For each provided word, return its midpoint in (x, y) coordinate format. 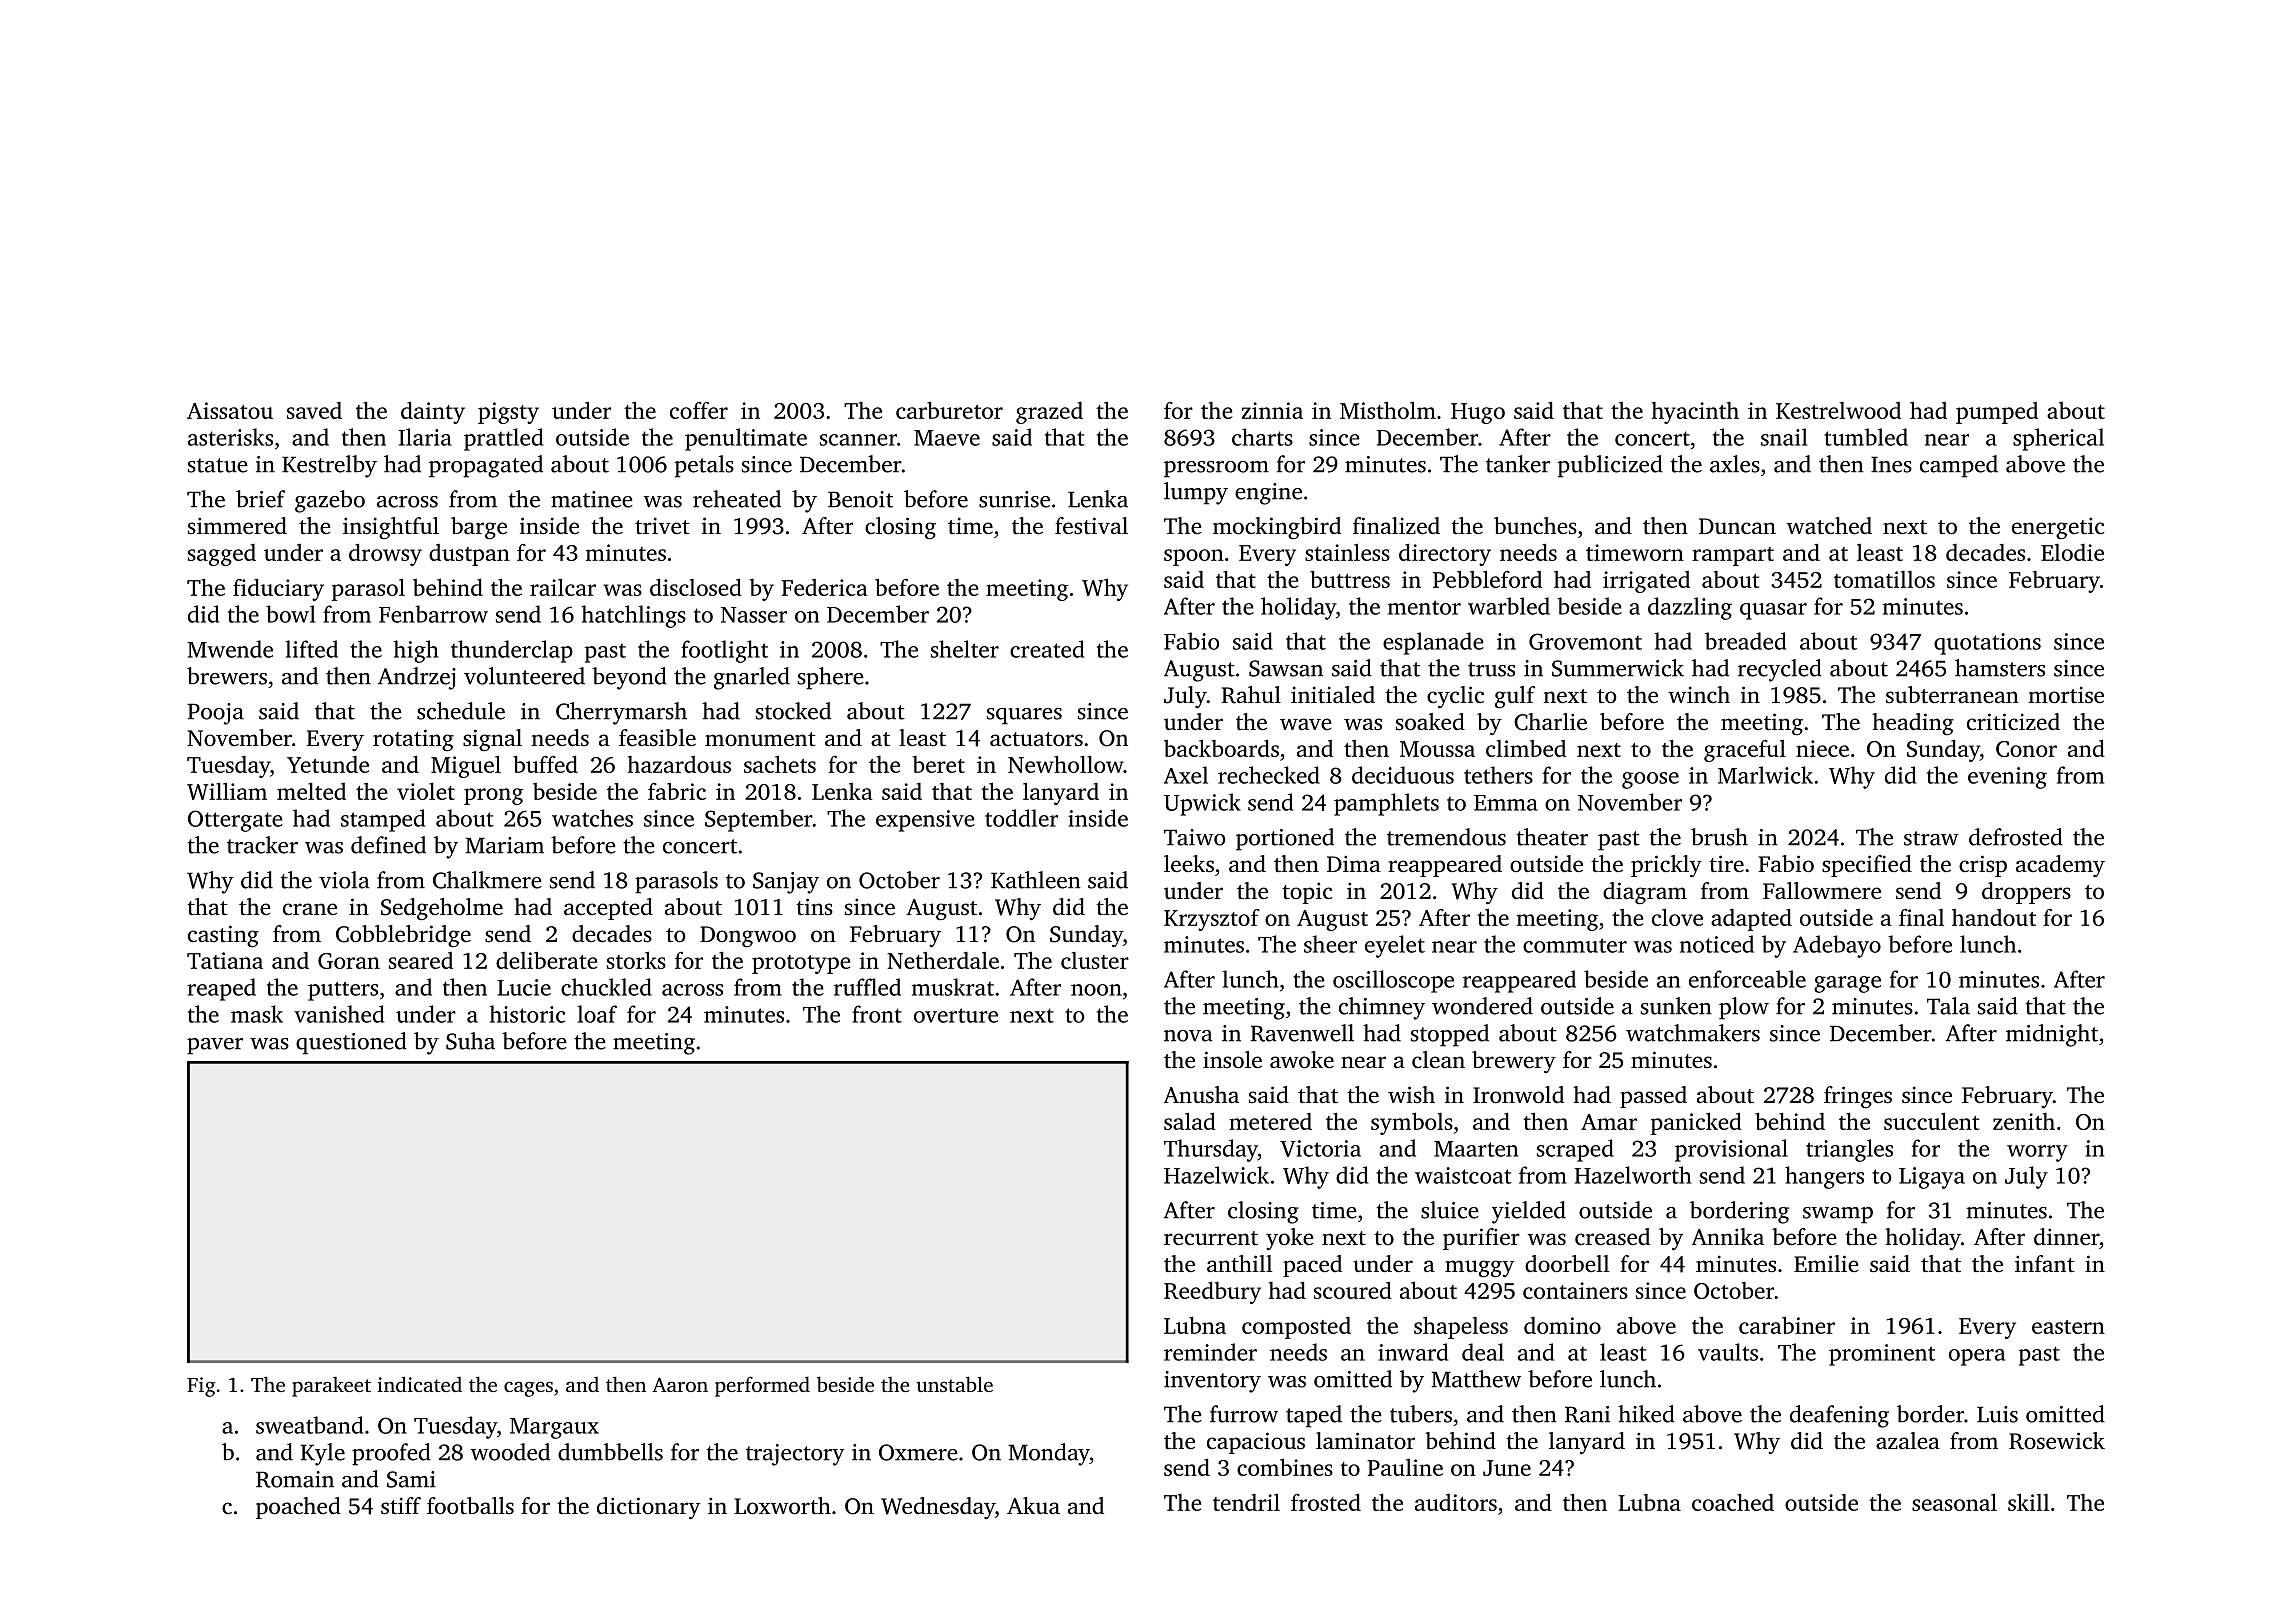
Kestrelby (329, 466)
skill (2028, 1502)
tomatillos (1884, 579)
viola (344, 880)
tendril (1246, 1502)
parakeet (331, 1386)
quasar (1773, 611)
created (1047, 649)
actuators (1036, 739)
